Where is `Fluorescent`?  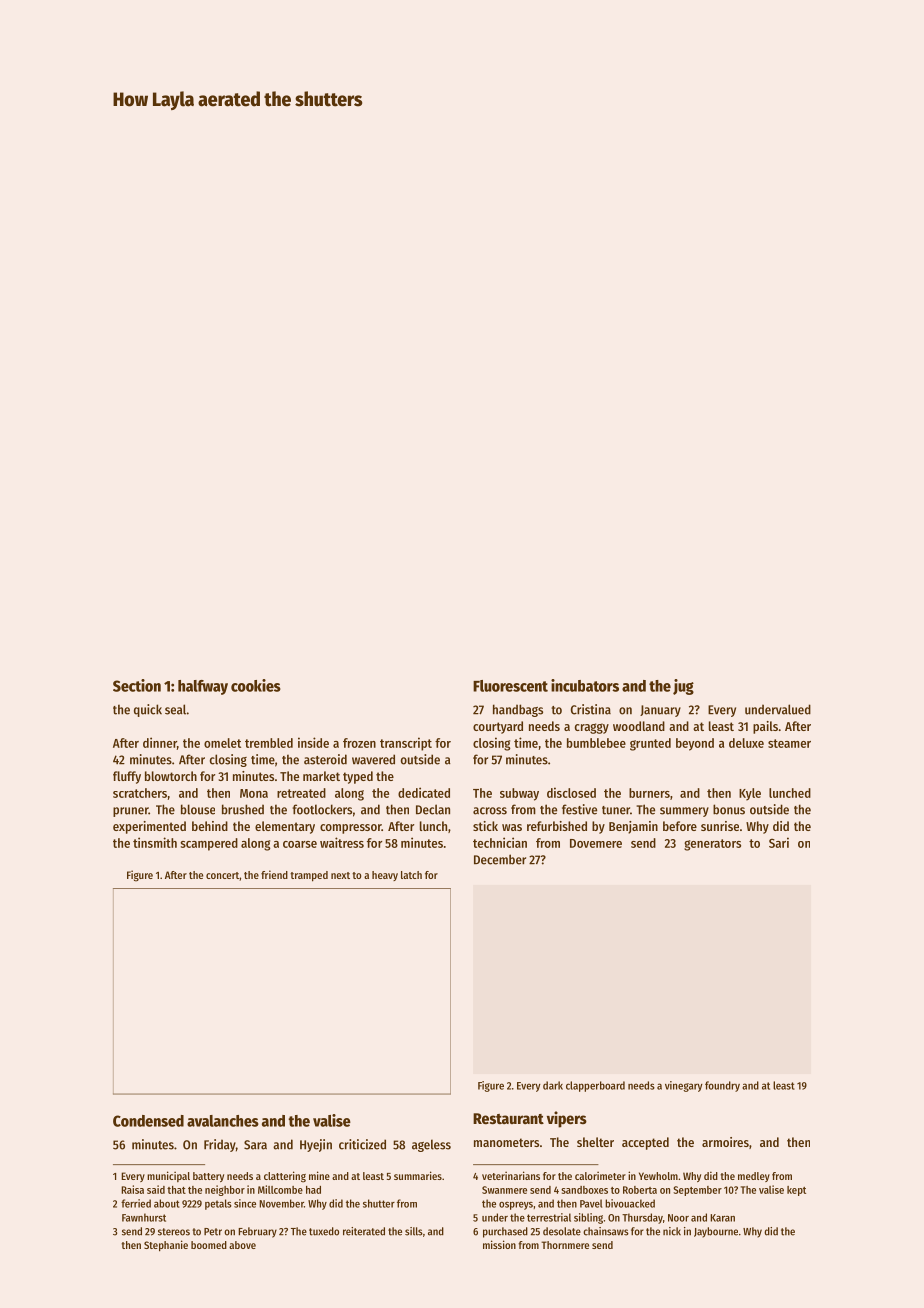
Fluorescent is located at coordinates (510, 686).
